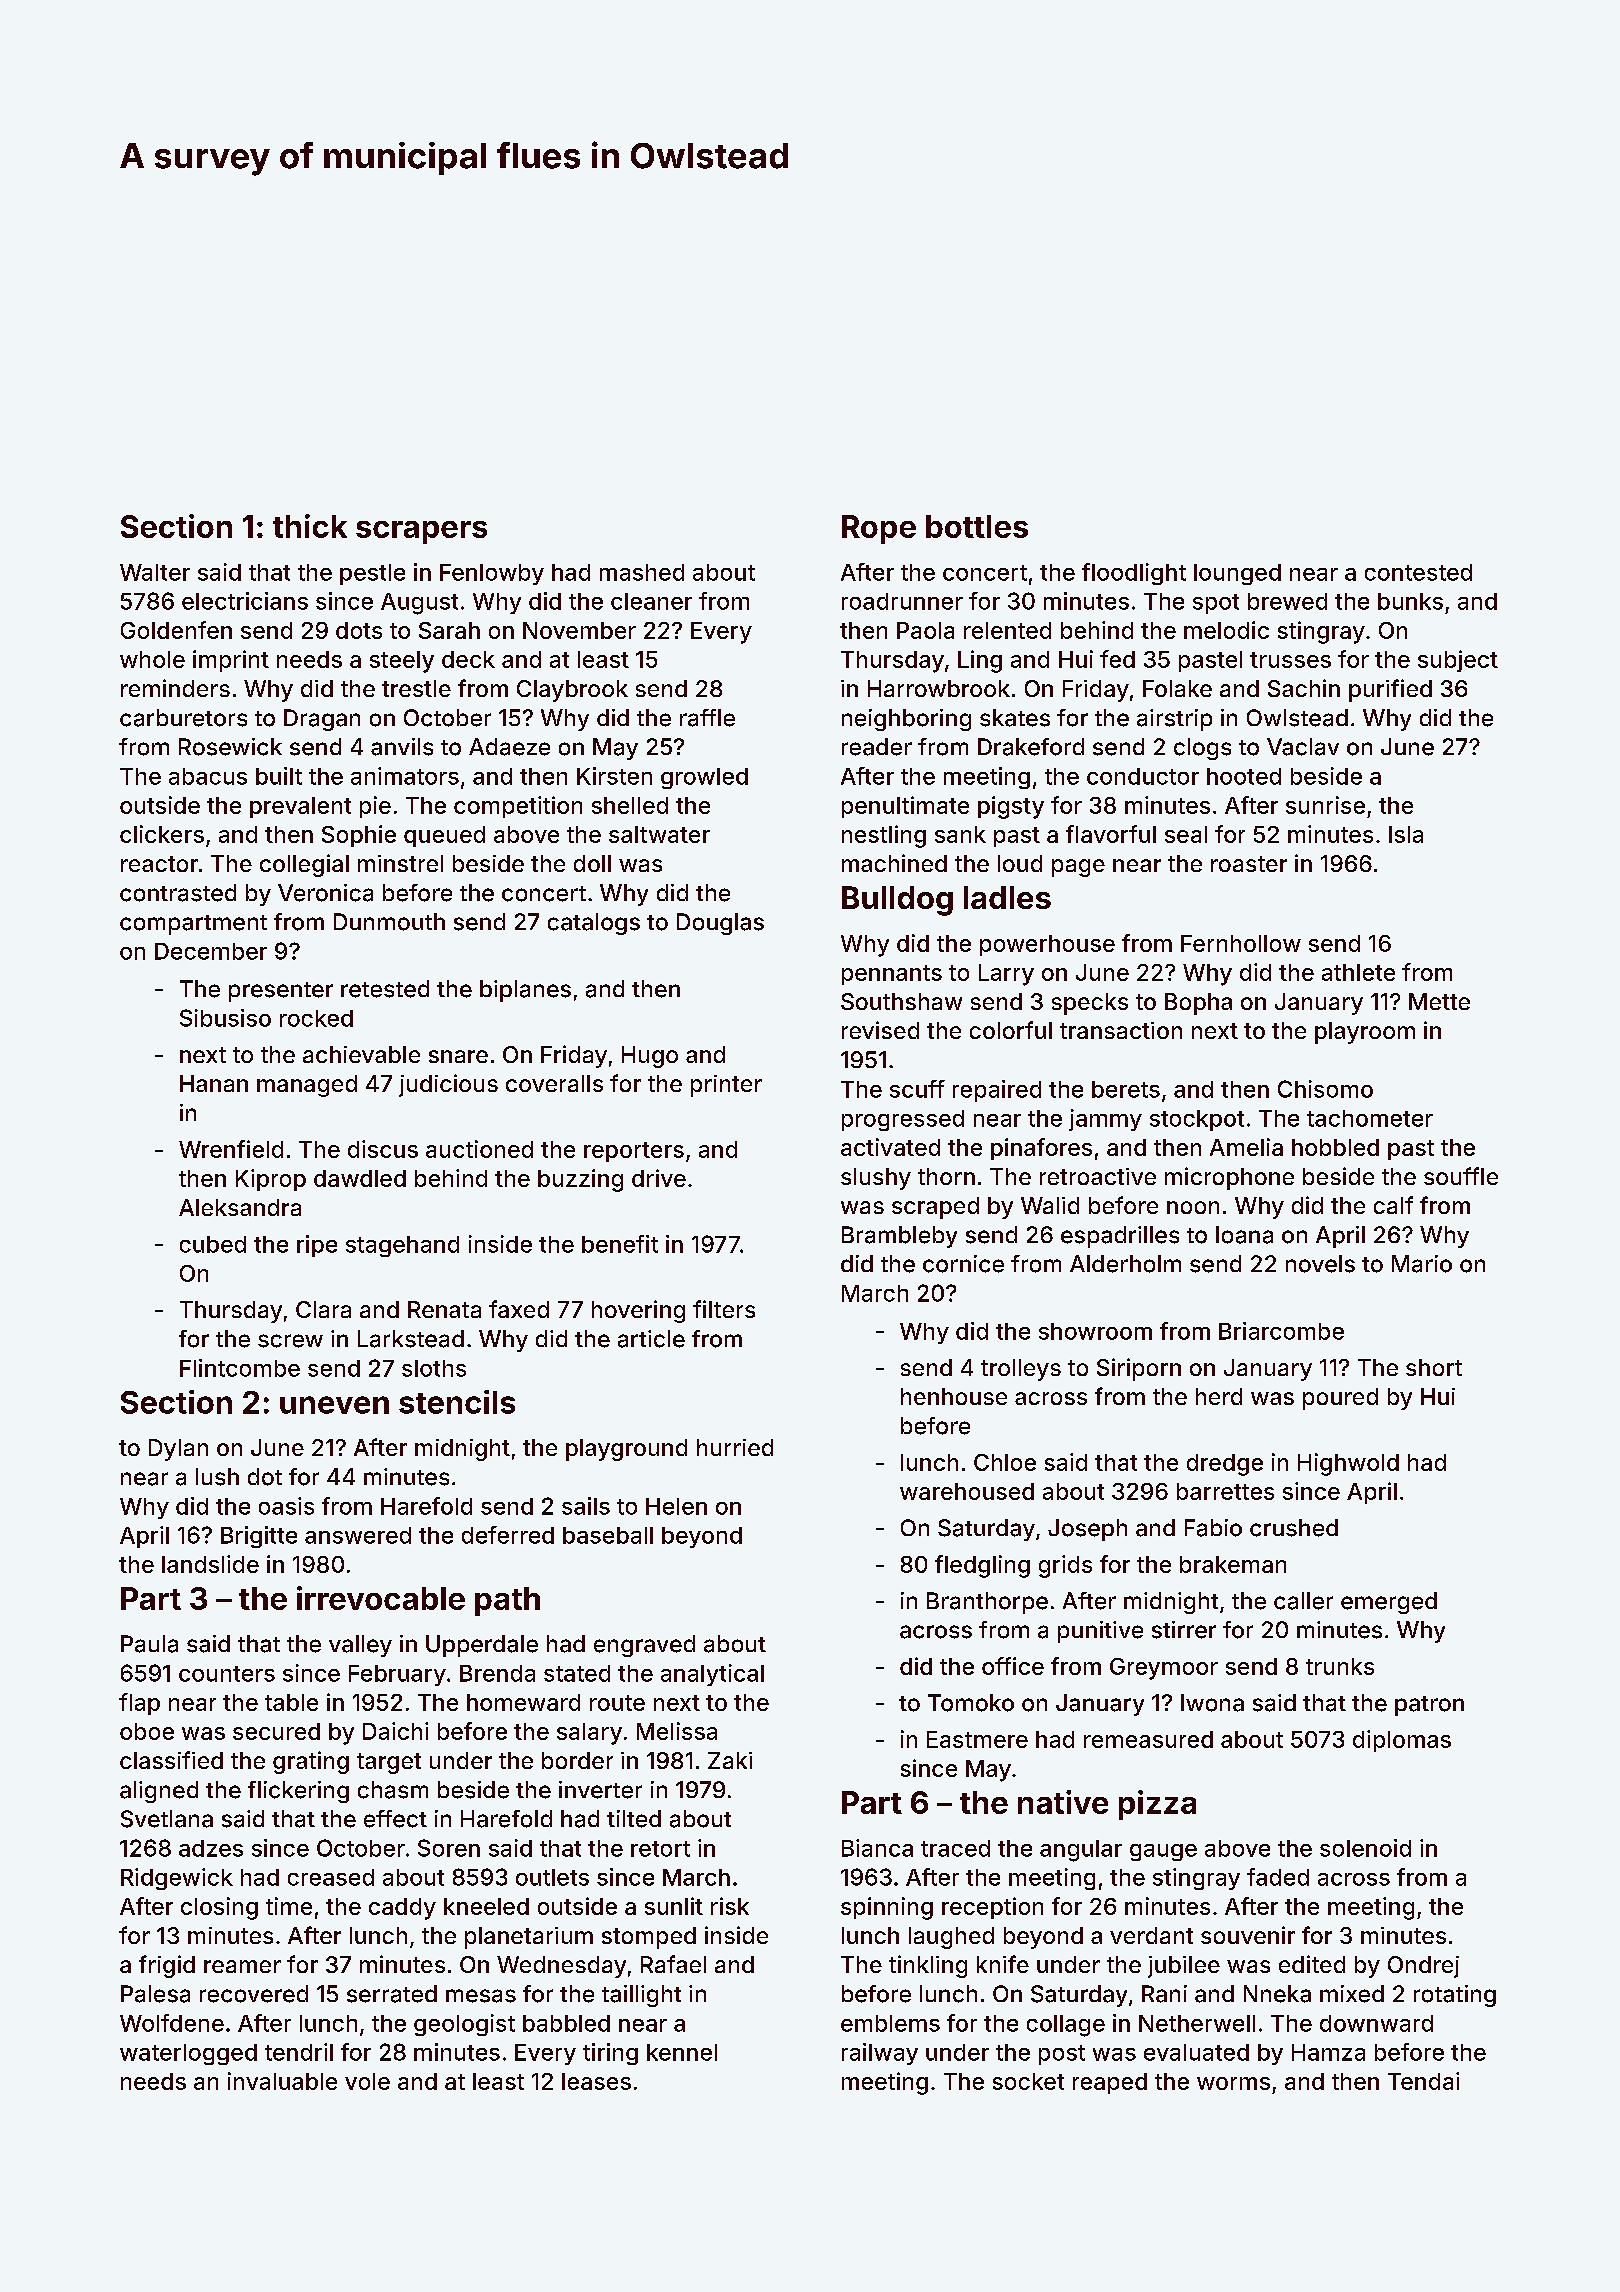  What do you see at coordinates (880, 2054) in the screenshot?
I see `railway` at bounding box center [880, 2054].
